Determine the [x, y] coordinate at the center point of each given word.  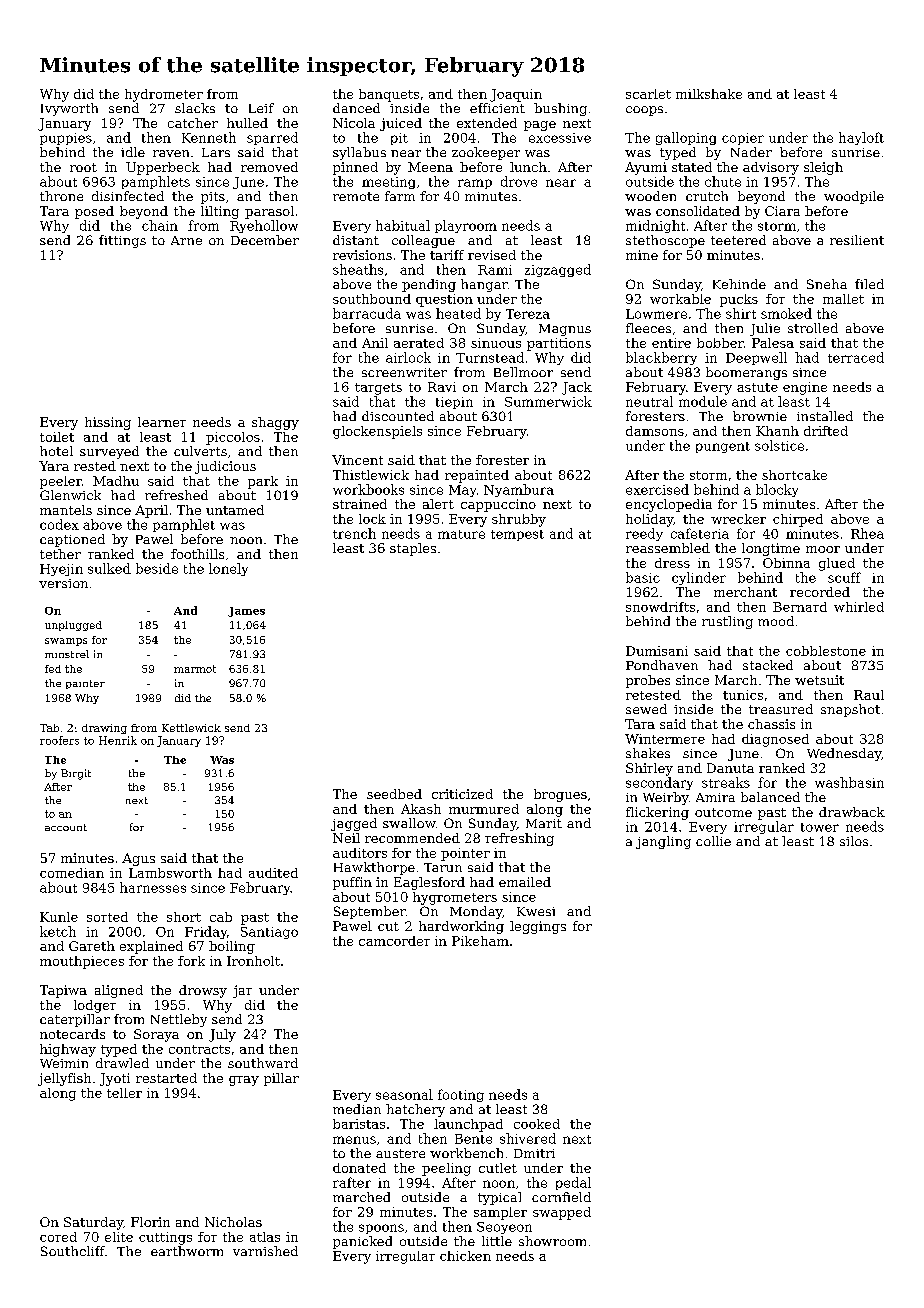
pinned [355, 168]
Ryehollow [264, 226]
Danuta [730, 768]
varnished [265, 1251]
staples [413, 549]
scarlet [648, 94]
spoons [381, 1229]
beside [157, 568]
